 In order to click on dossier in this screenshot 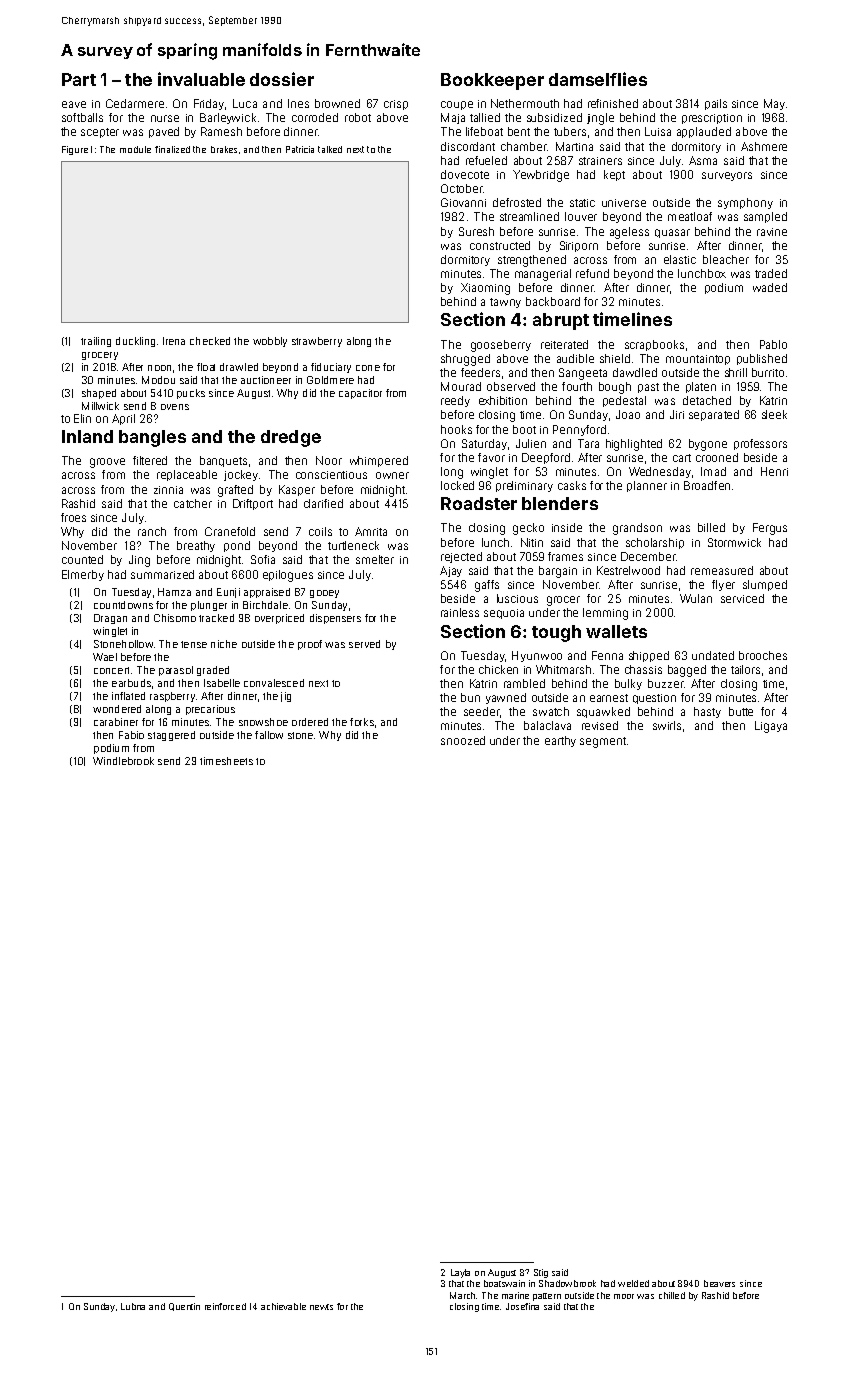, I will do `click(282, 79)`.
